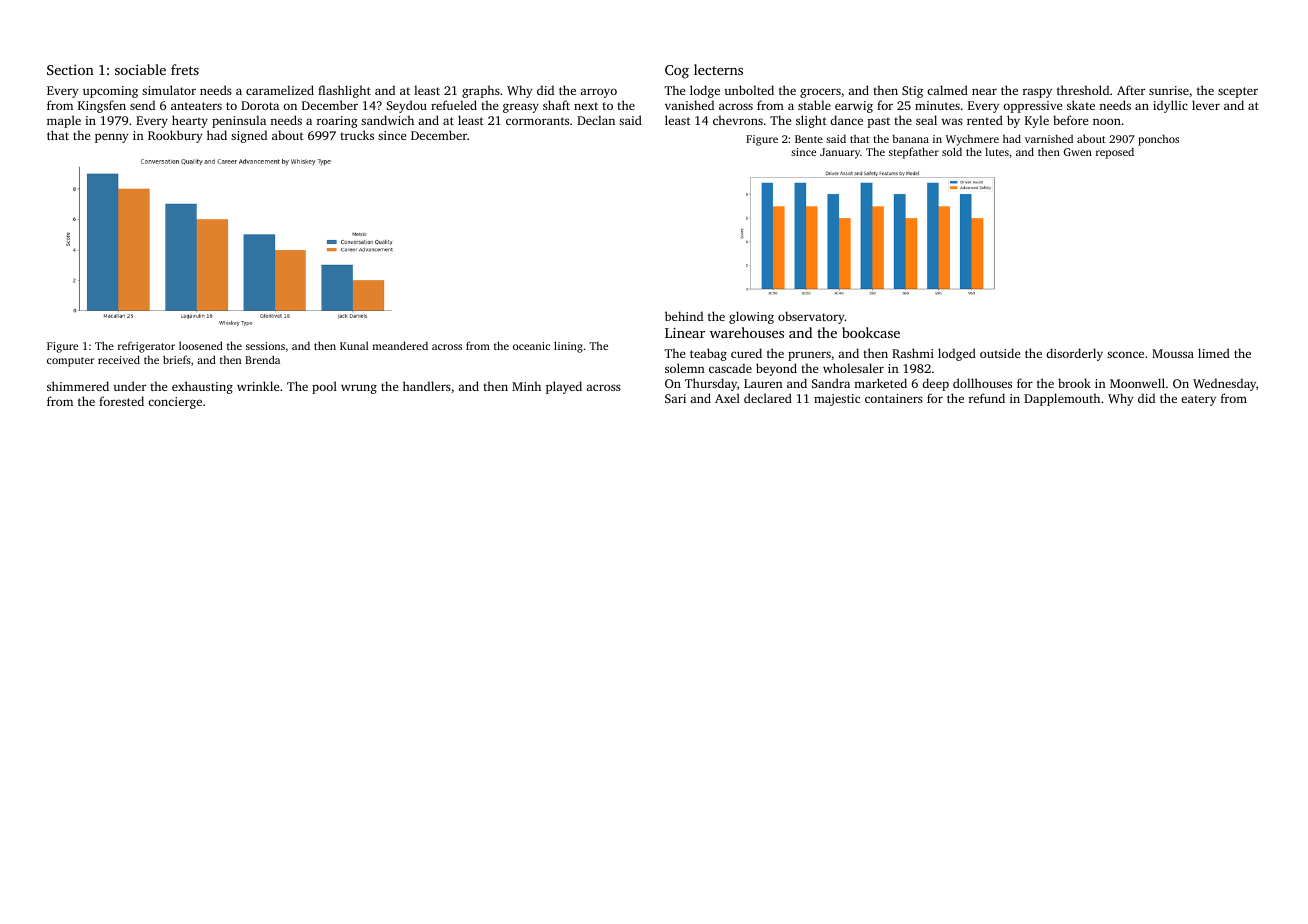 Image resolution: width=1308 pixels, height=924 pixels. I want to click on penny, so click(111, 138).
